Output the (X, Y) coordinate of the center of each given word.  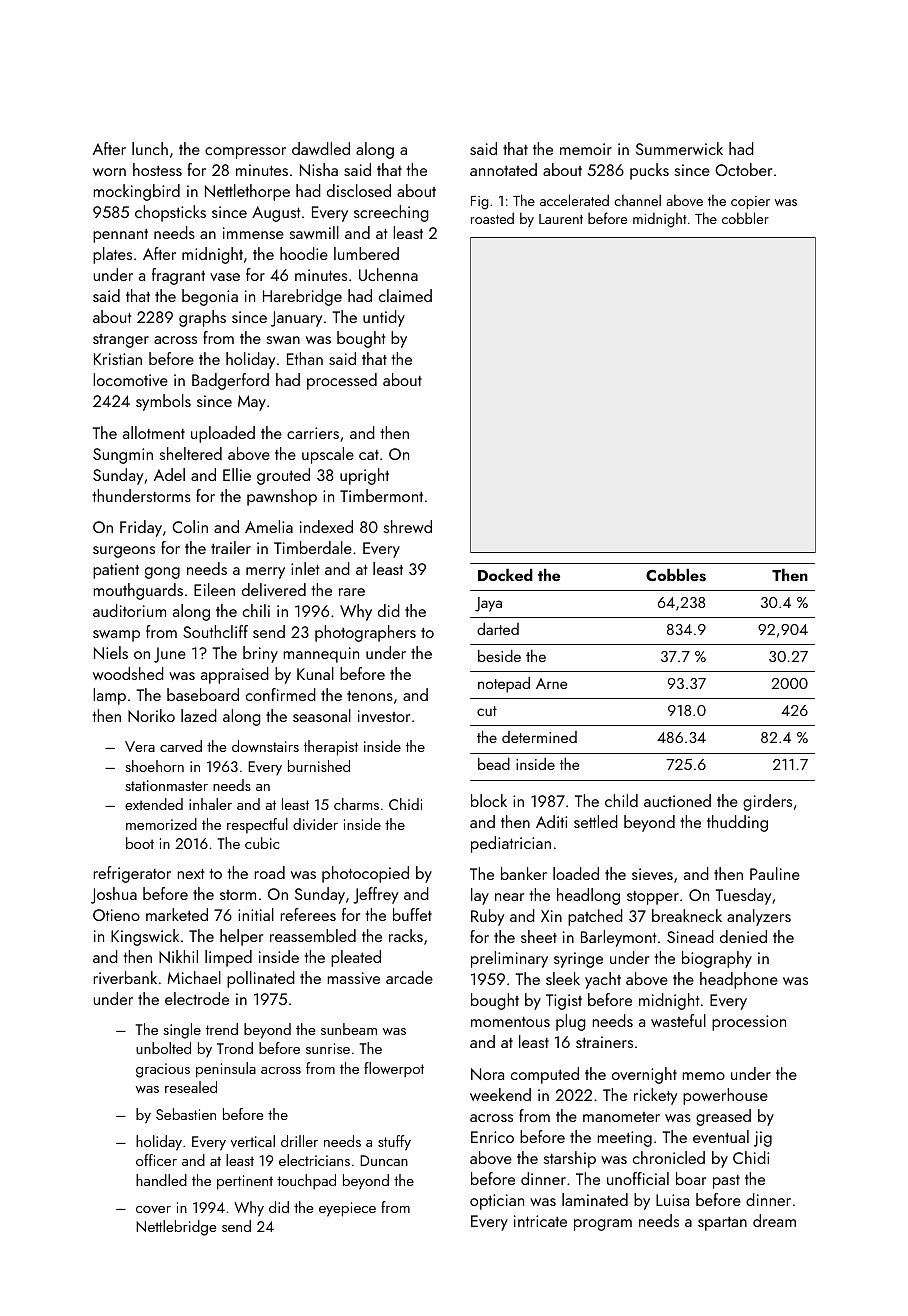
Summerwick (679, 148)
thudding (737, 823)
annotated (503, 169)
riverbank (125, 977)
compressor (245, 153)
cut (487, 711)
